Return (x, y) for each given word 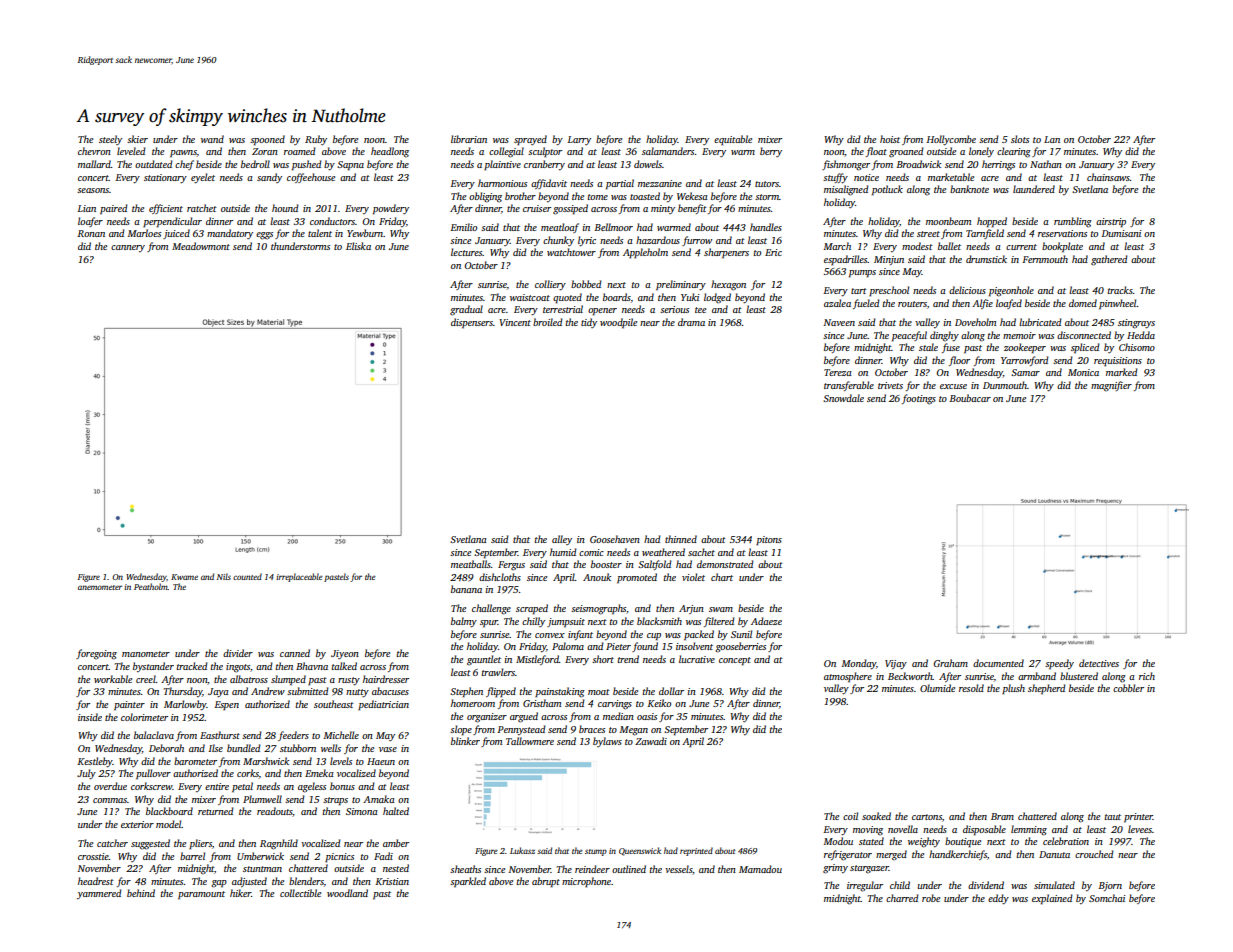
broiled (548, 322)
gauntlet (484, 660)
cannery (128, 248)
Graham (951, 663)
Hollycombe (951, 140)
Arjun (691, 609)
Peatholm (151, 586)
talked (344, 666)
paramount (201, 895)
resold (971, 688)
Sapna (350, 166)
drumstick (986, 259)
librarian (469, 139)
